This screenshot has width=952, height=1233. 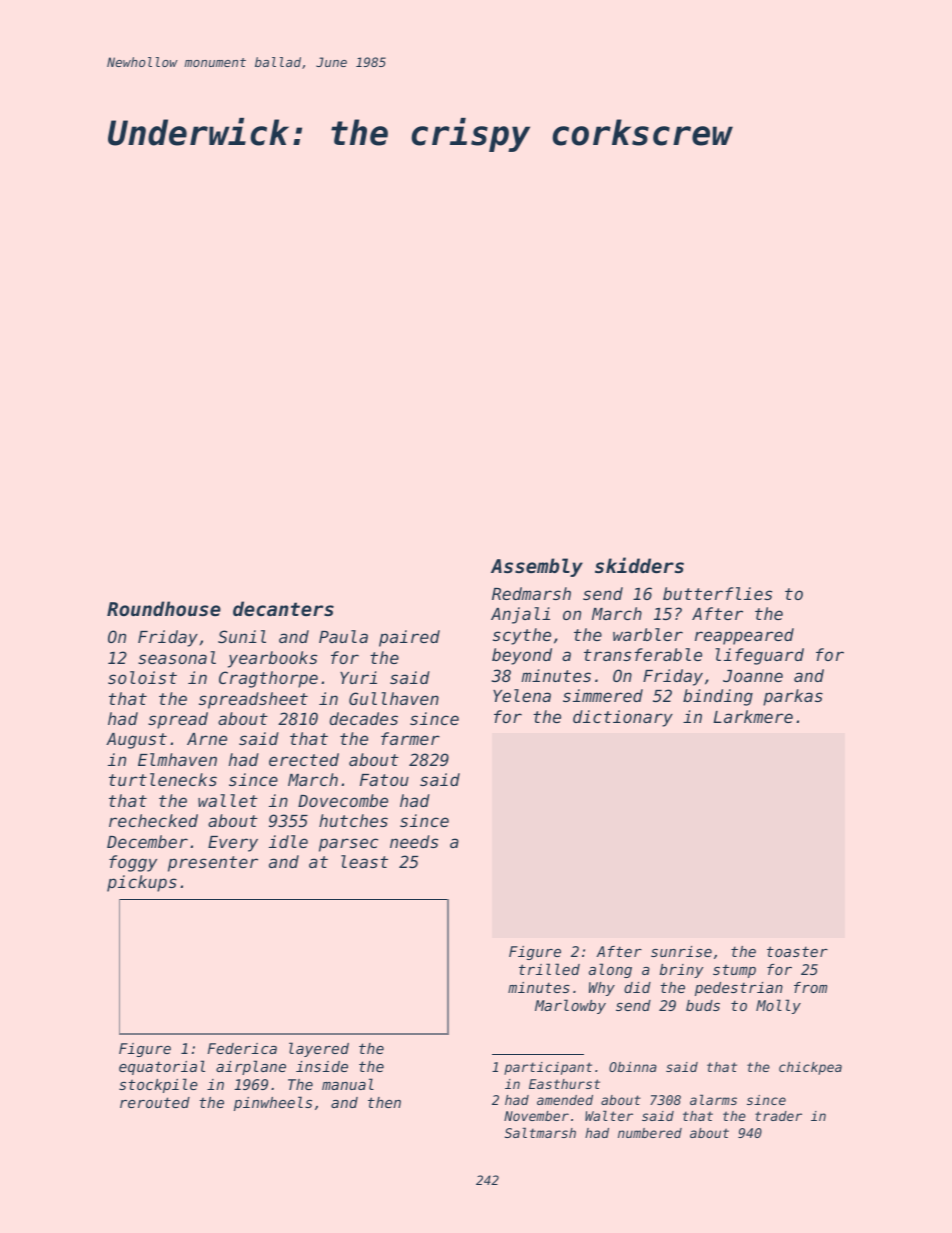 What do you see at coordinates (797, 951) in the screenshot?
I see `toaster` at bounding box center [797, 951].
